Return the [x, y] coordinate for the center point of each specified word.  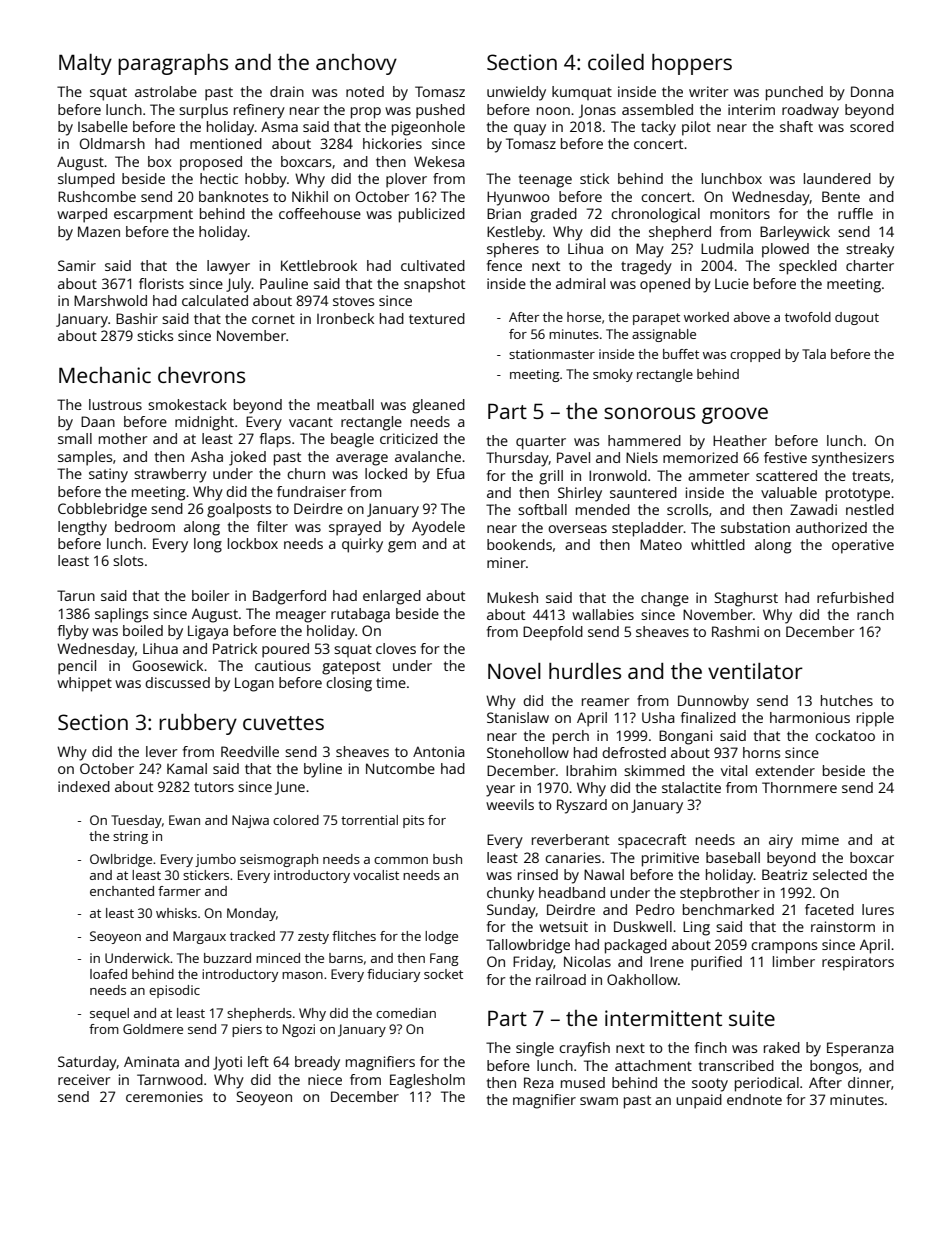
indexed [84, 786]
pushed [440, 111]
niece [325, 1079]
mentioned [226, 143]
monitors [740, 213]
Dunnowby [713, 702]
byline [323, 770]
